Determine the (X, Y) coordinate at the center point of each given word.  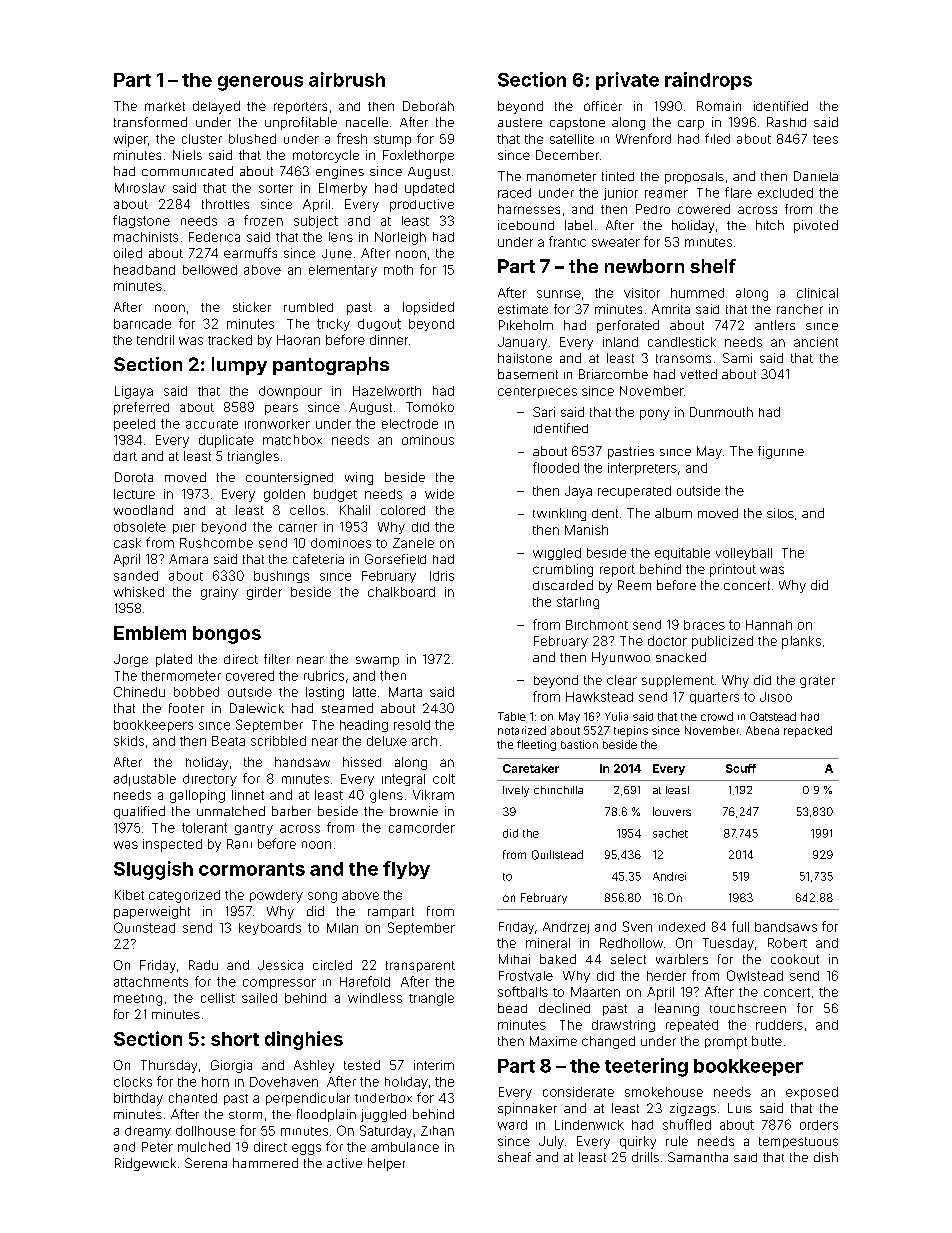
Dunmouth (721, 412)
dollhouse (205, 1131)
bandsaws (786, 927)
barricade (142, 324)
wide (439, 494)
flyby (406, 870)
